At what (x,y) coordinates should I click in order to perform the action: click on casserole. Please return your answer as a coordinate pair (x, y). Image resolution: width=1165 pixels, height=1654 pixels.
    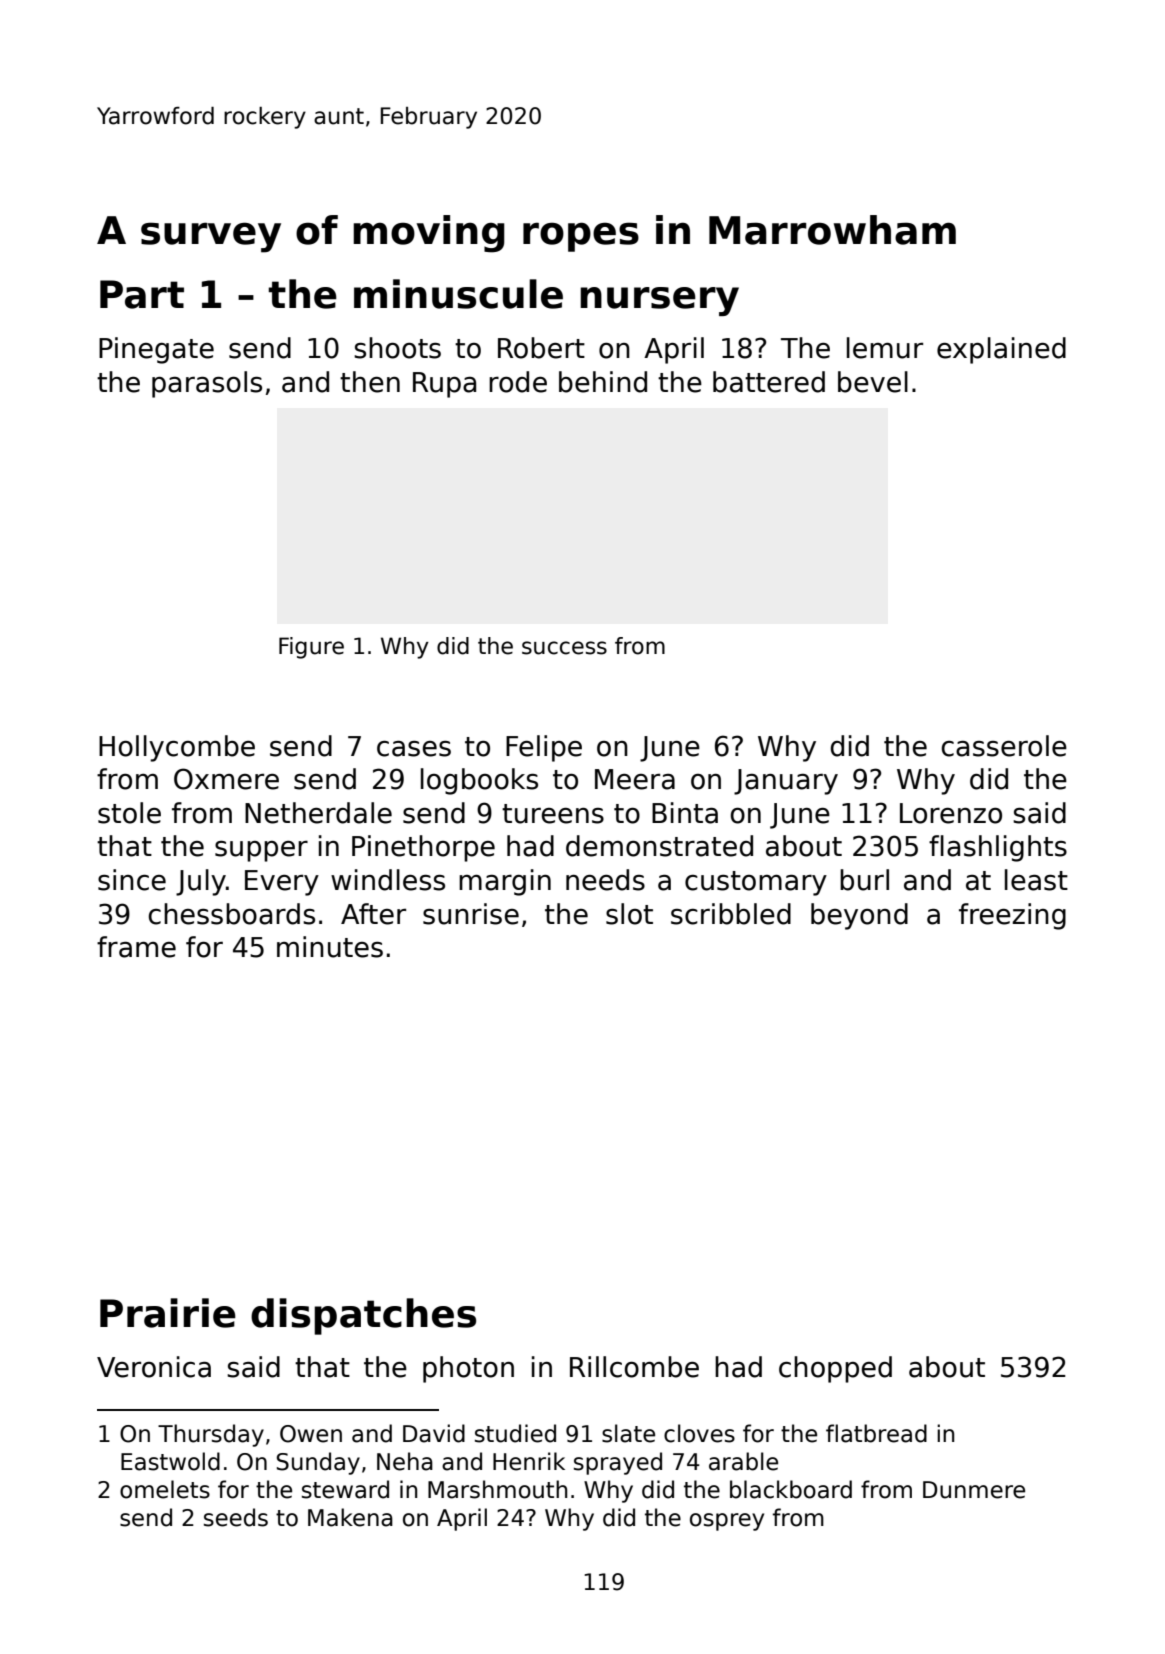
    Looking at the image, I should click on (1004, 746).
